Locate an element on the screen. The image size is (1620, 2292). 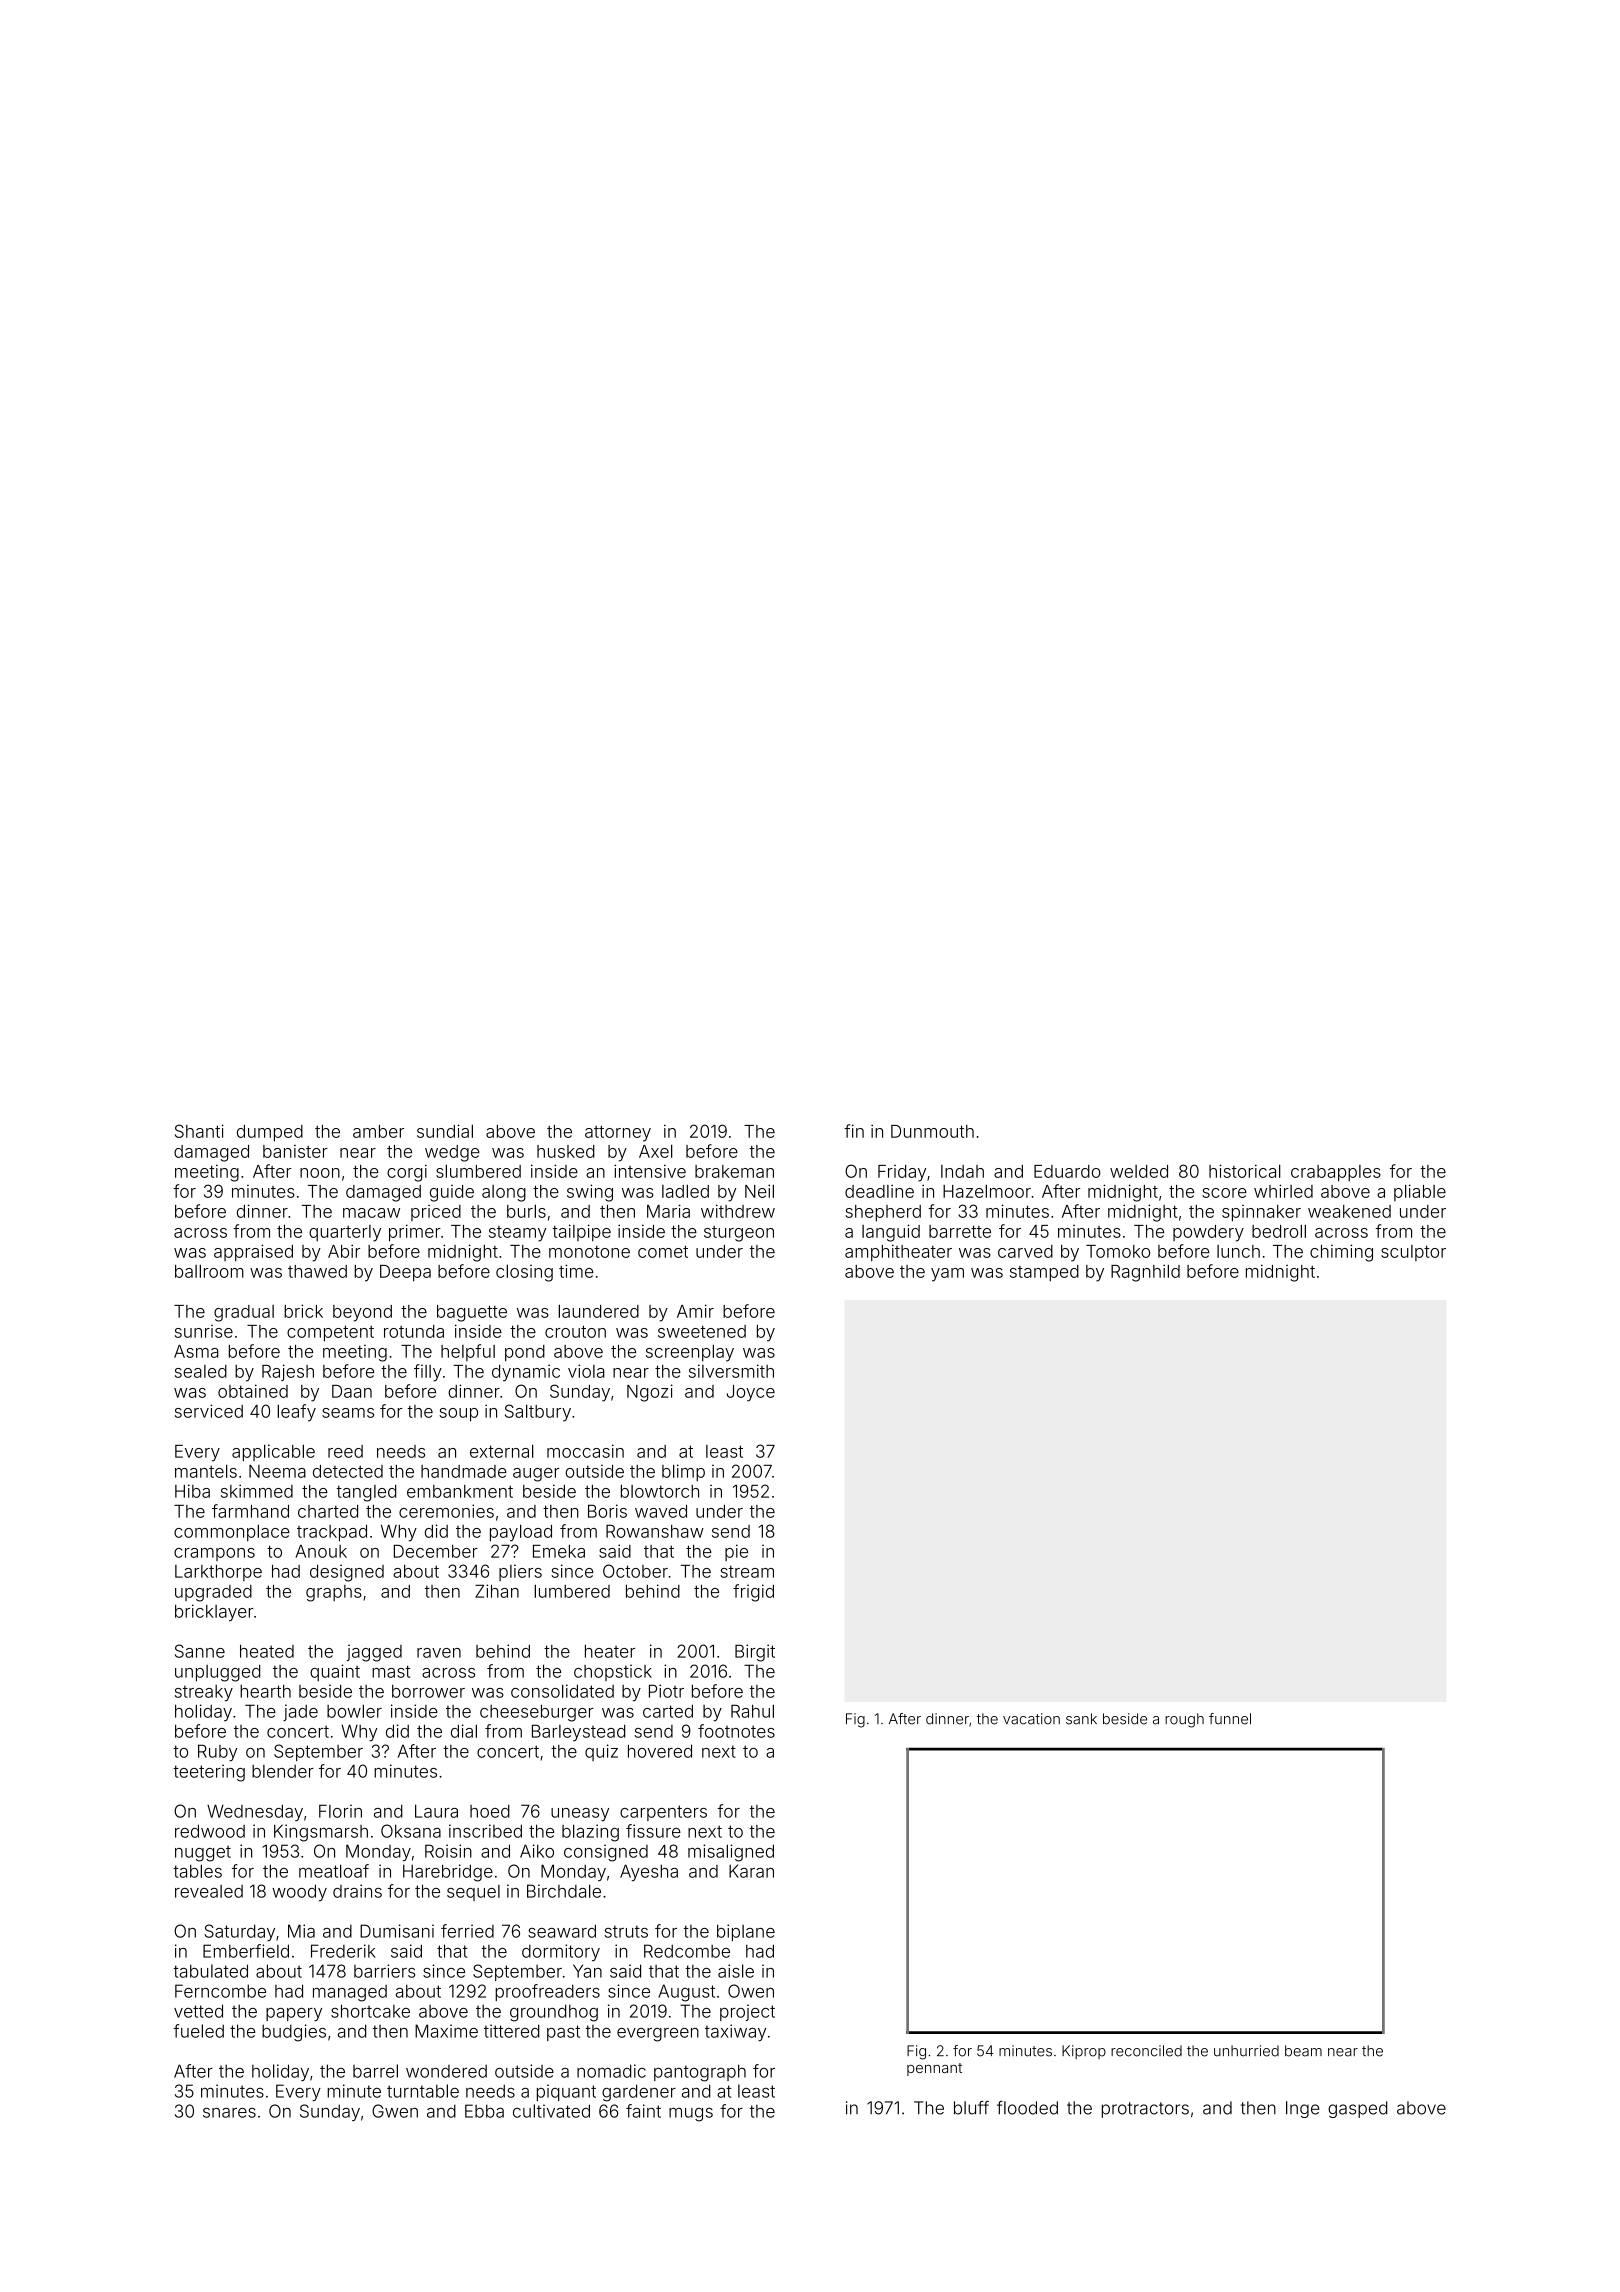
attorney is located at coordinates (618, 1134).
